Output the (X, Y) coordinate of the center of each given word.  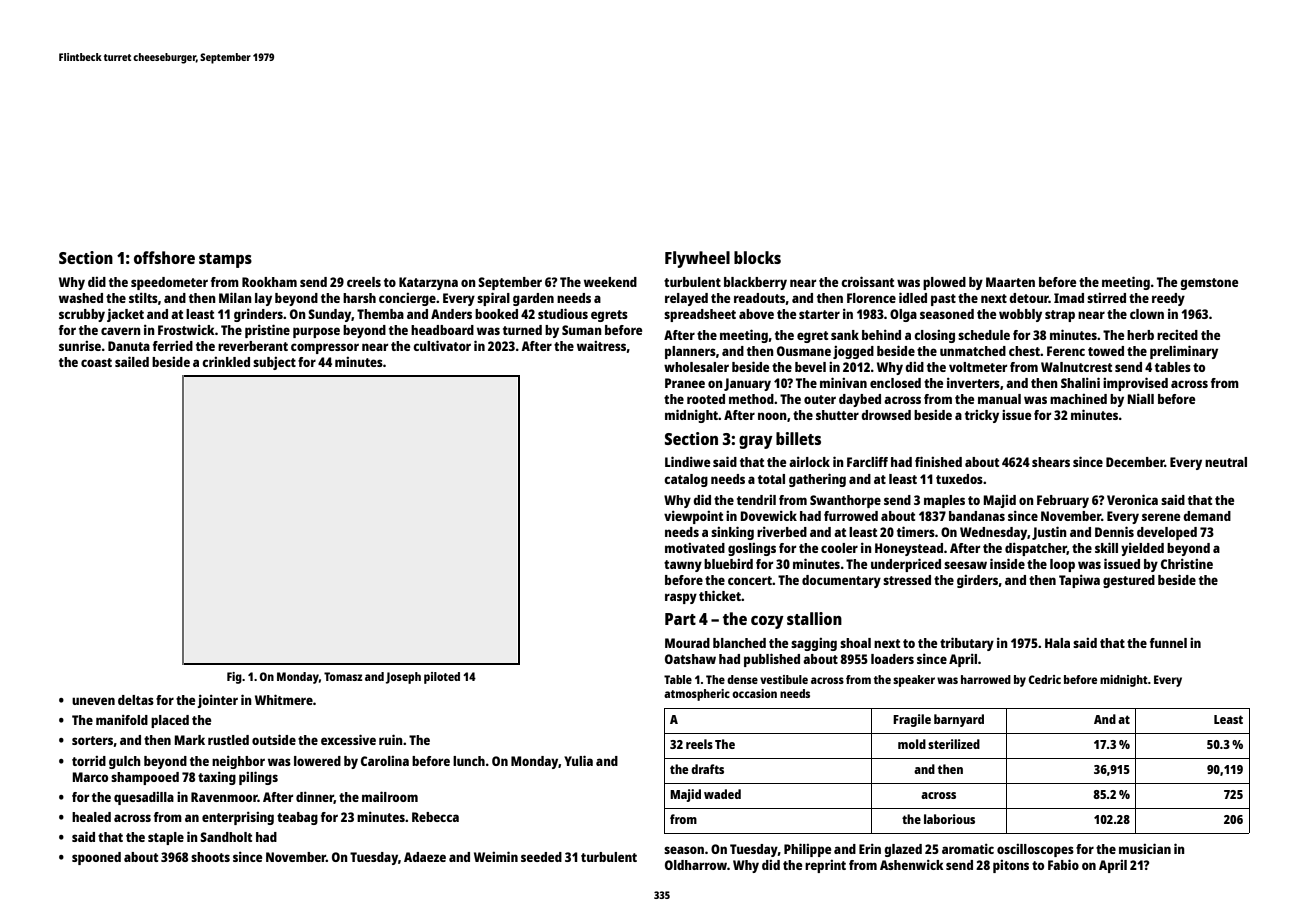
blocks (757, 257)
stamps (225, 260)
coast (96, 362)
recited (1177, 335)
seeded (541, 857)
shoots (210, 857)
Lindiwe (687, 461)
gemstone (1209, 284)
